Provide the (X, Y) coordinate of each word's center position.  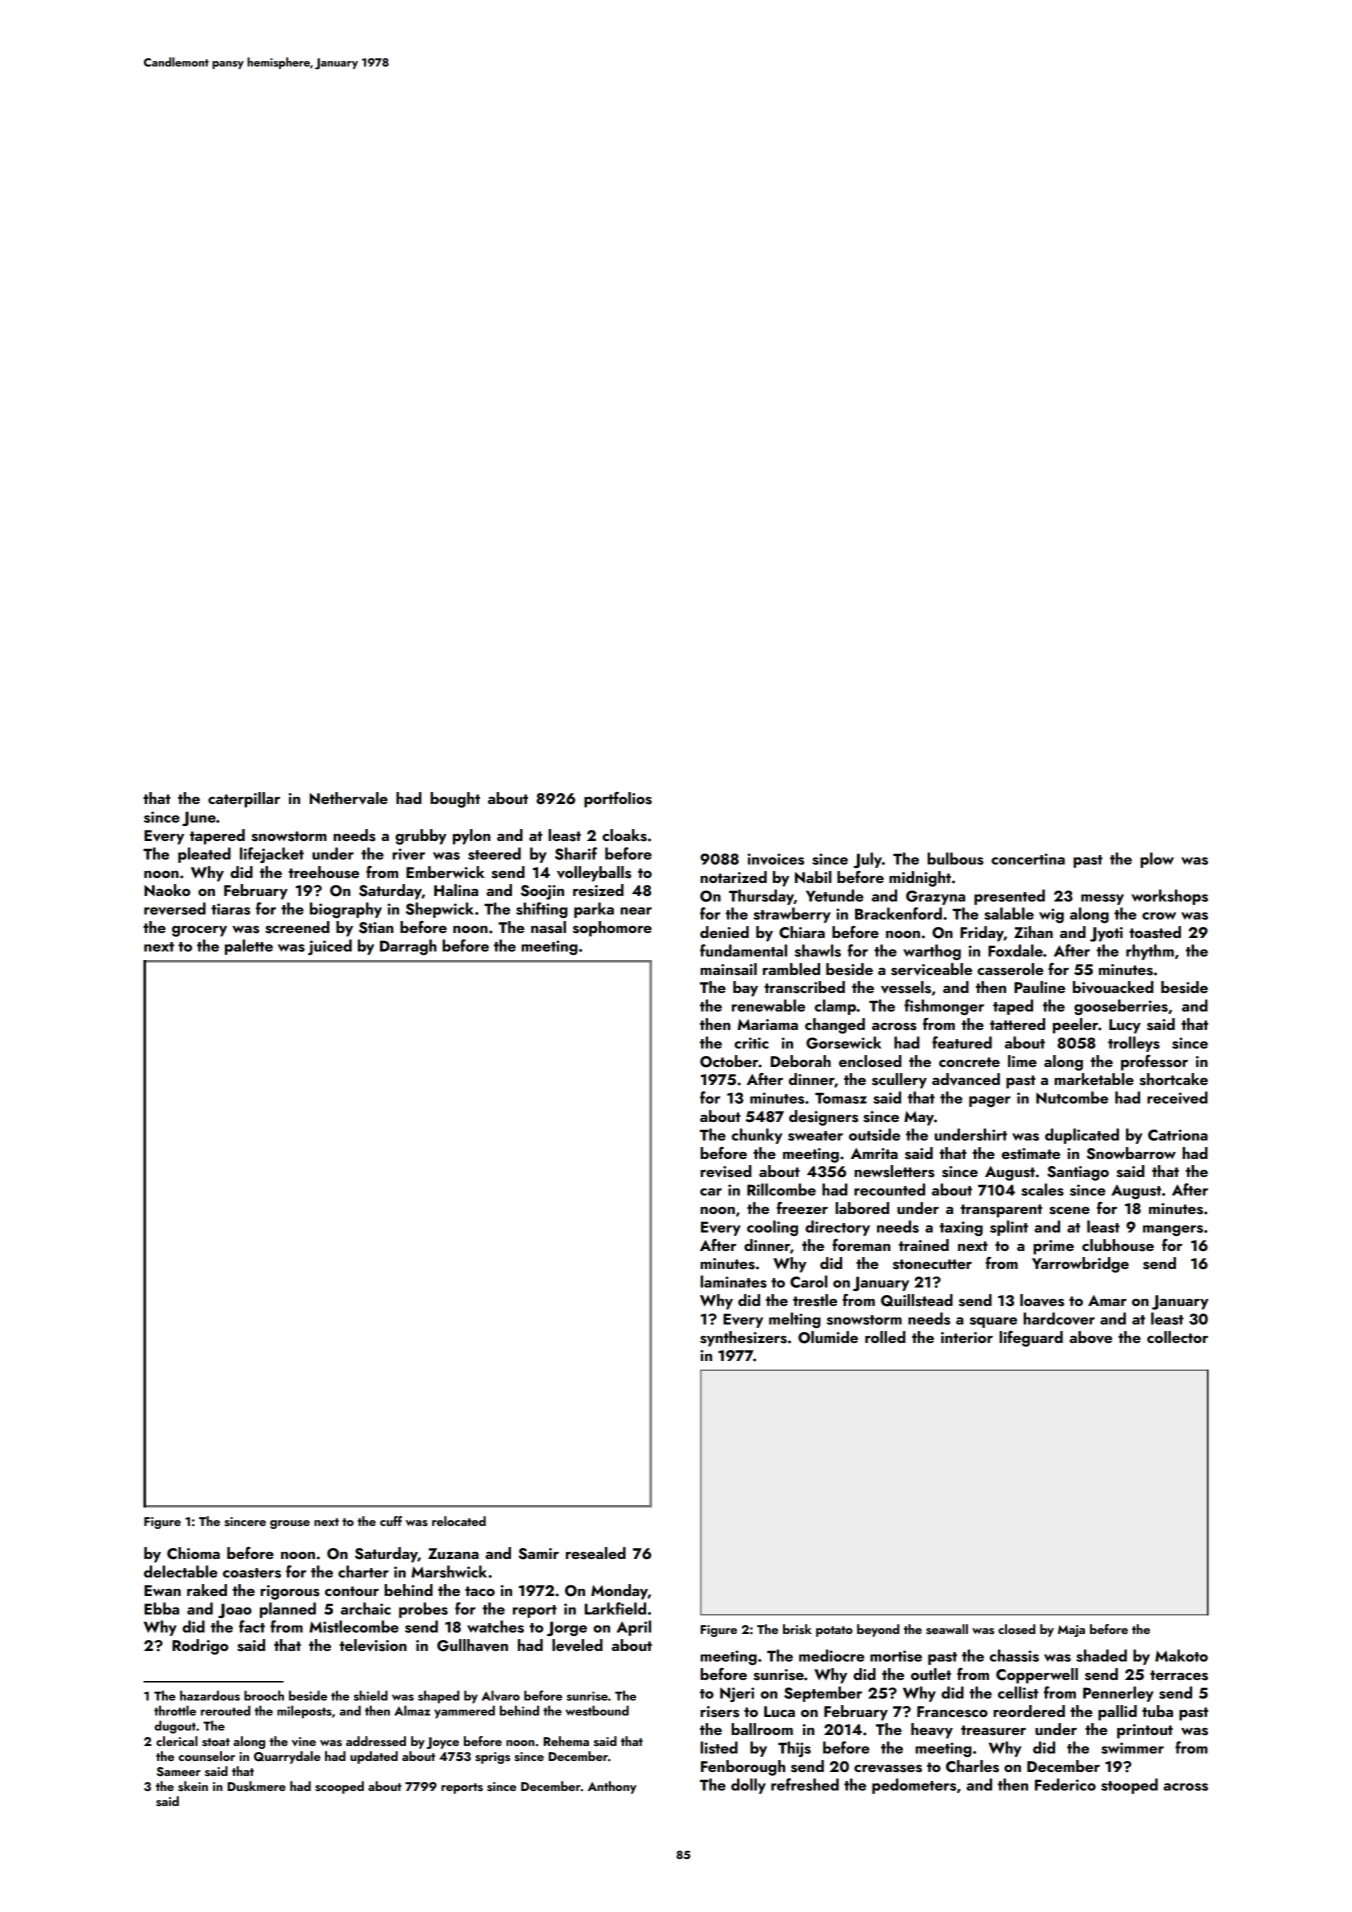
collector (1177, 1337)
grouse (290, 1524)
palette (249, 947)
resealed (596, 1553)
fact (252, 1626)
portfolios (618, 800)
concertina (1028, 859)
